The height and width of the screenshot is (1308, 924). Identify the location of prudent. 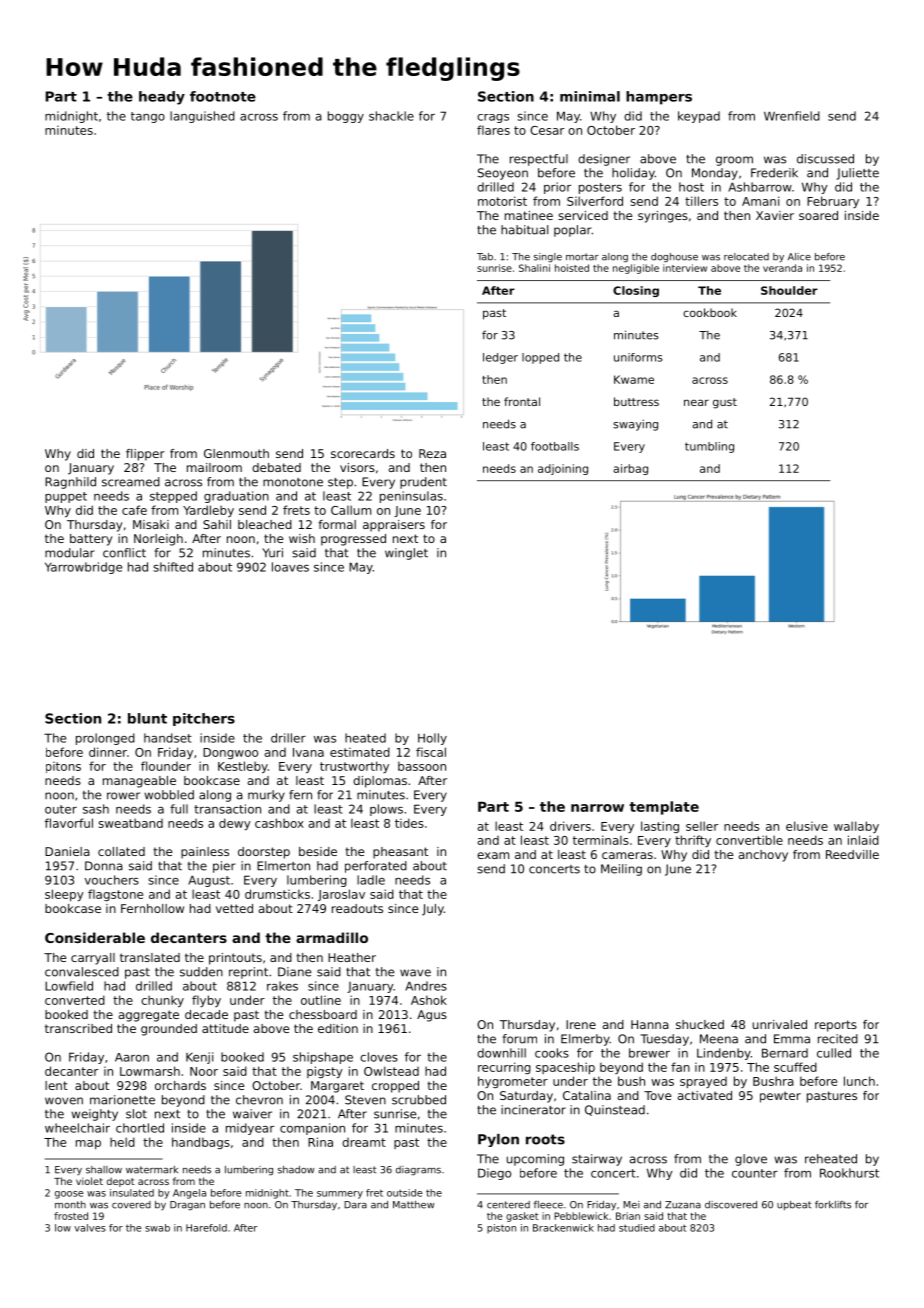
(423, 483).
